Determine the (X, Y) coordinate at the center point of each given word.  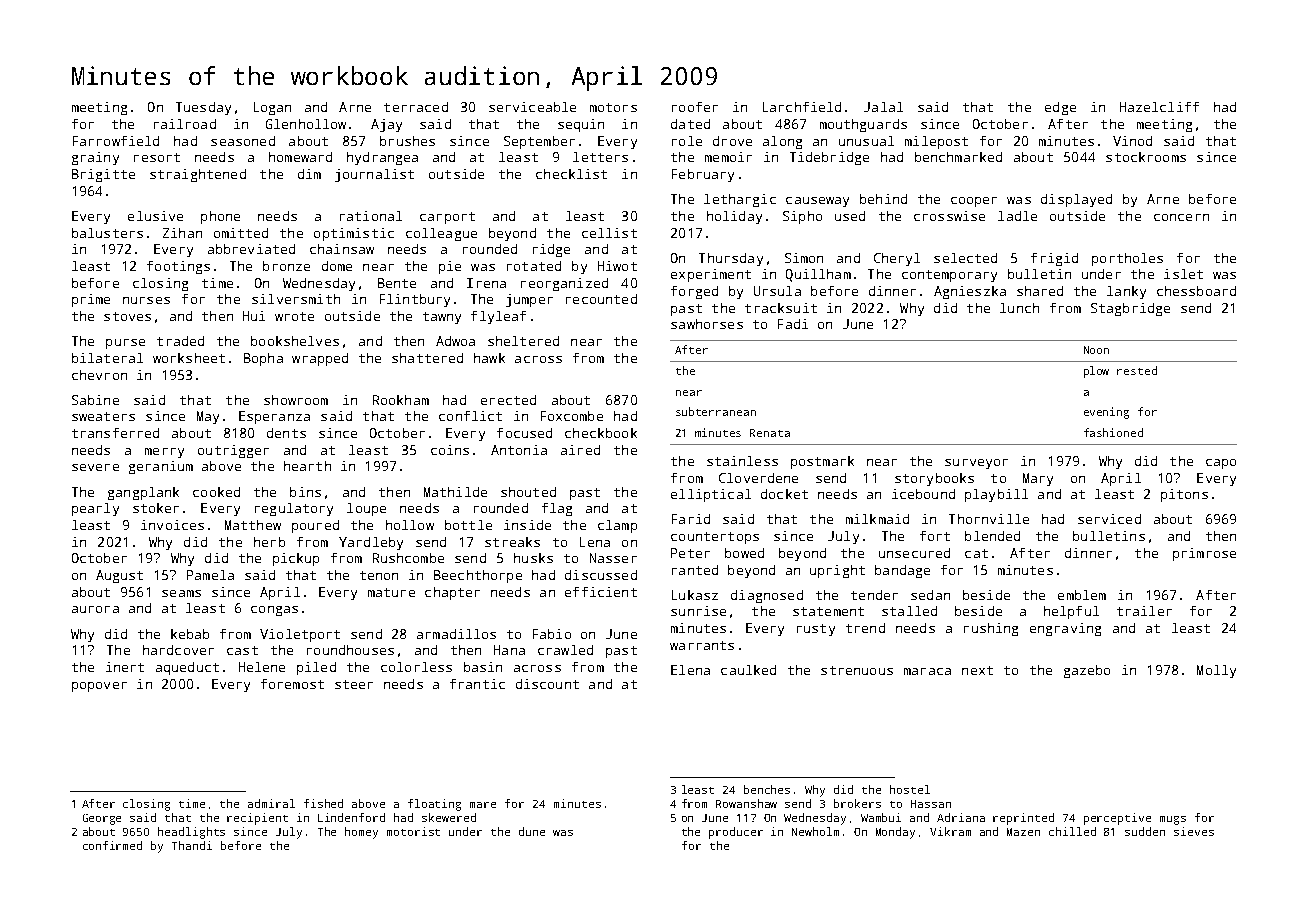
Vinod (1132, 141)
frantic (477, 684)
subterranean (716, 411)
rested (1137, 370)
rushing (991, 629)
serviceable (532, 107)
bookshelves (295, 341)
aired (580, 450)
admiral (271, 803)
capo (1221, 464)
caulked (748, 670)
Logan (272, 108)
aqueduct (187, 668)
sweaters (103, 416)
